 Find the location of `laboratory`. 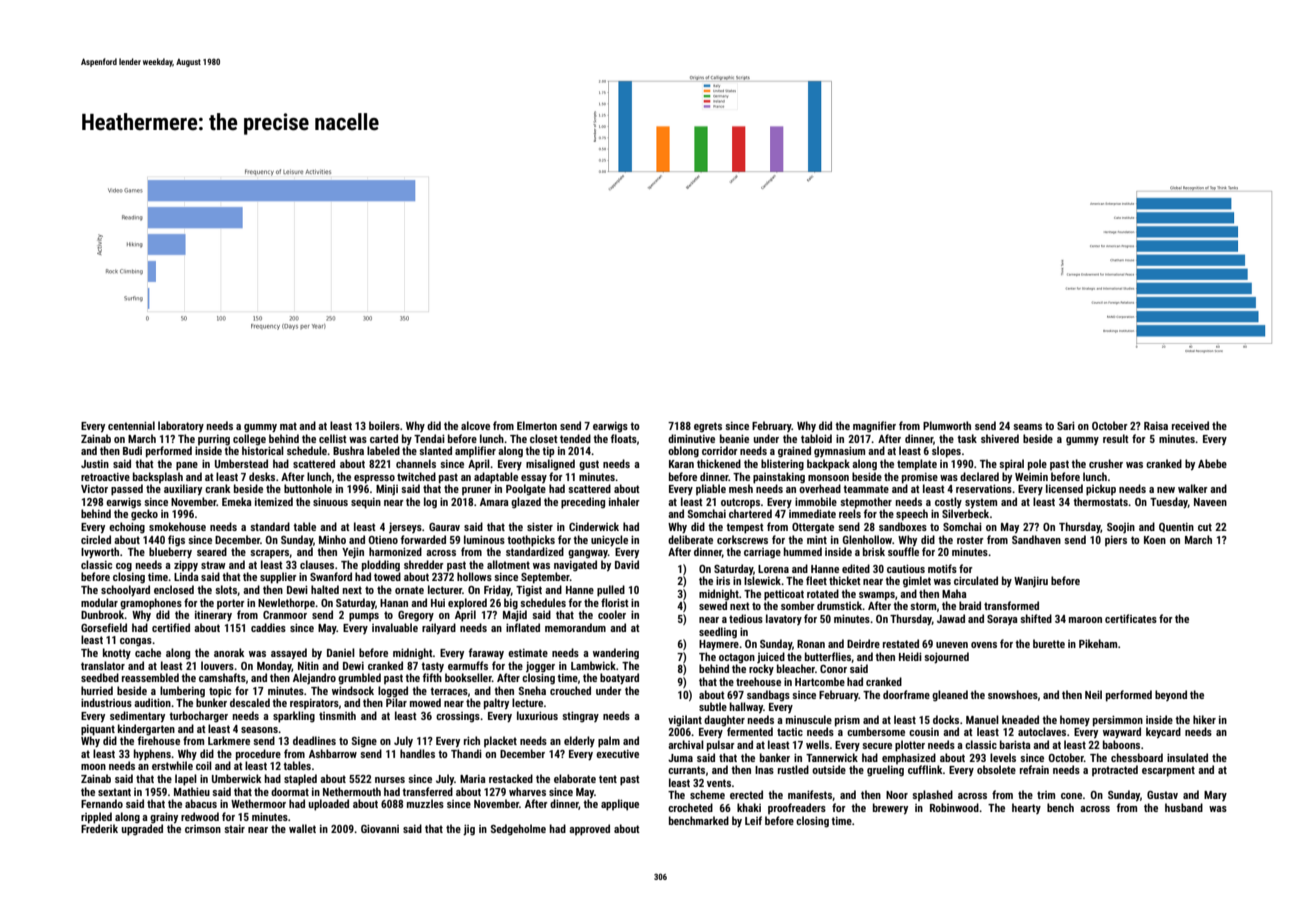

laboratory is located at coordinates (181, 426).
